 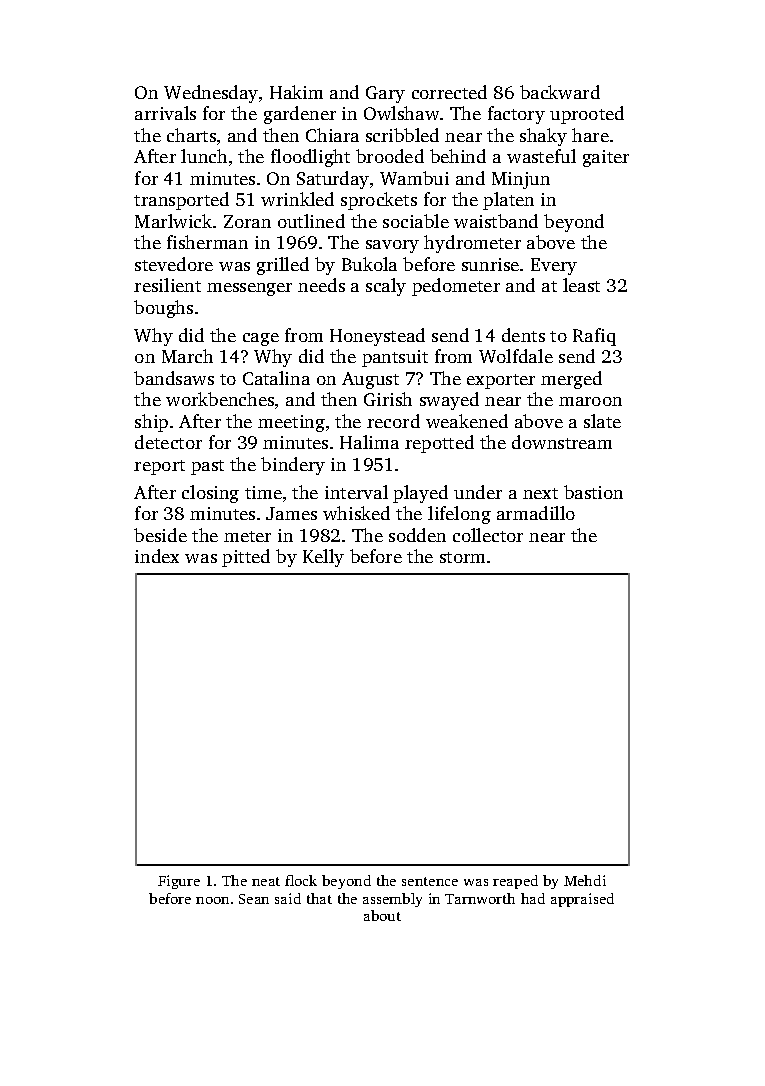 I want to click on factory, so click(x=516, y=115).
